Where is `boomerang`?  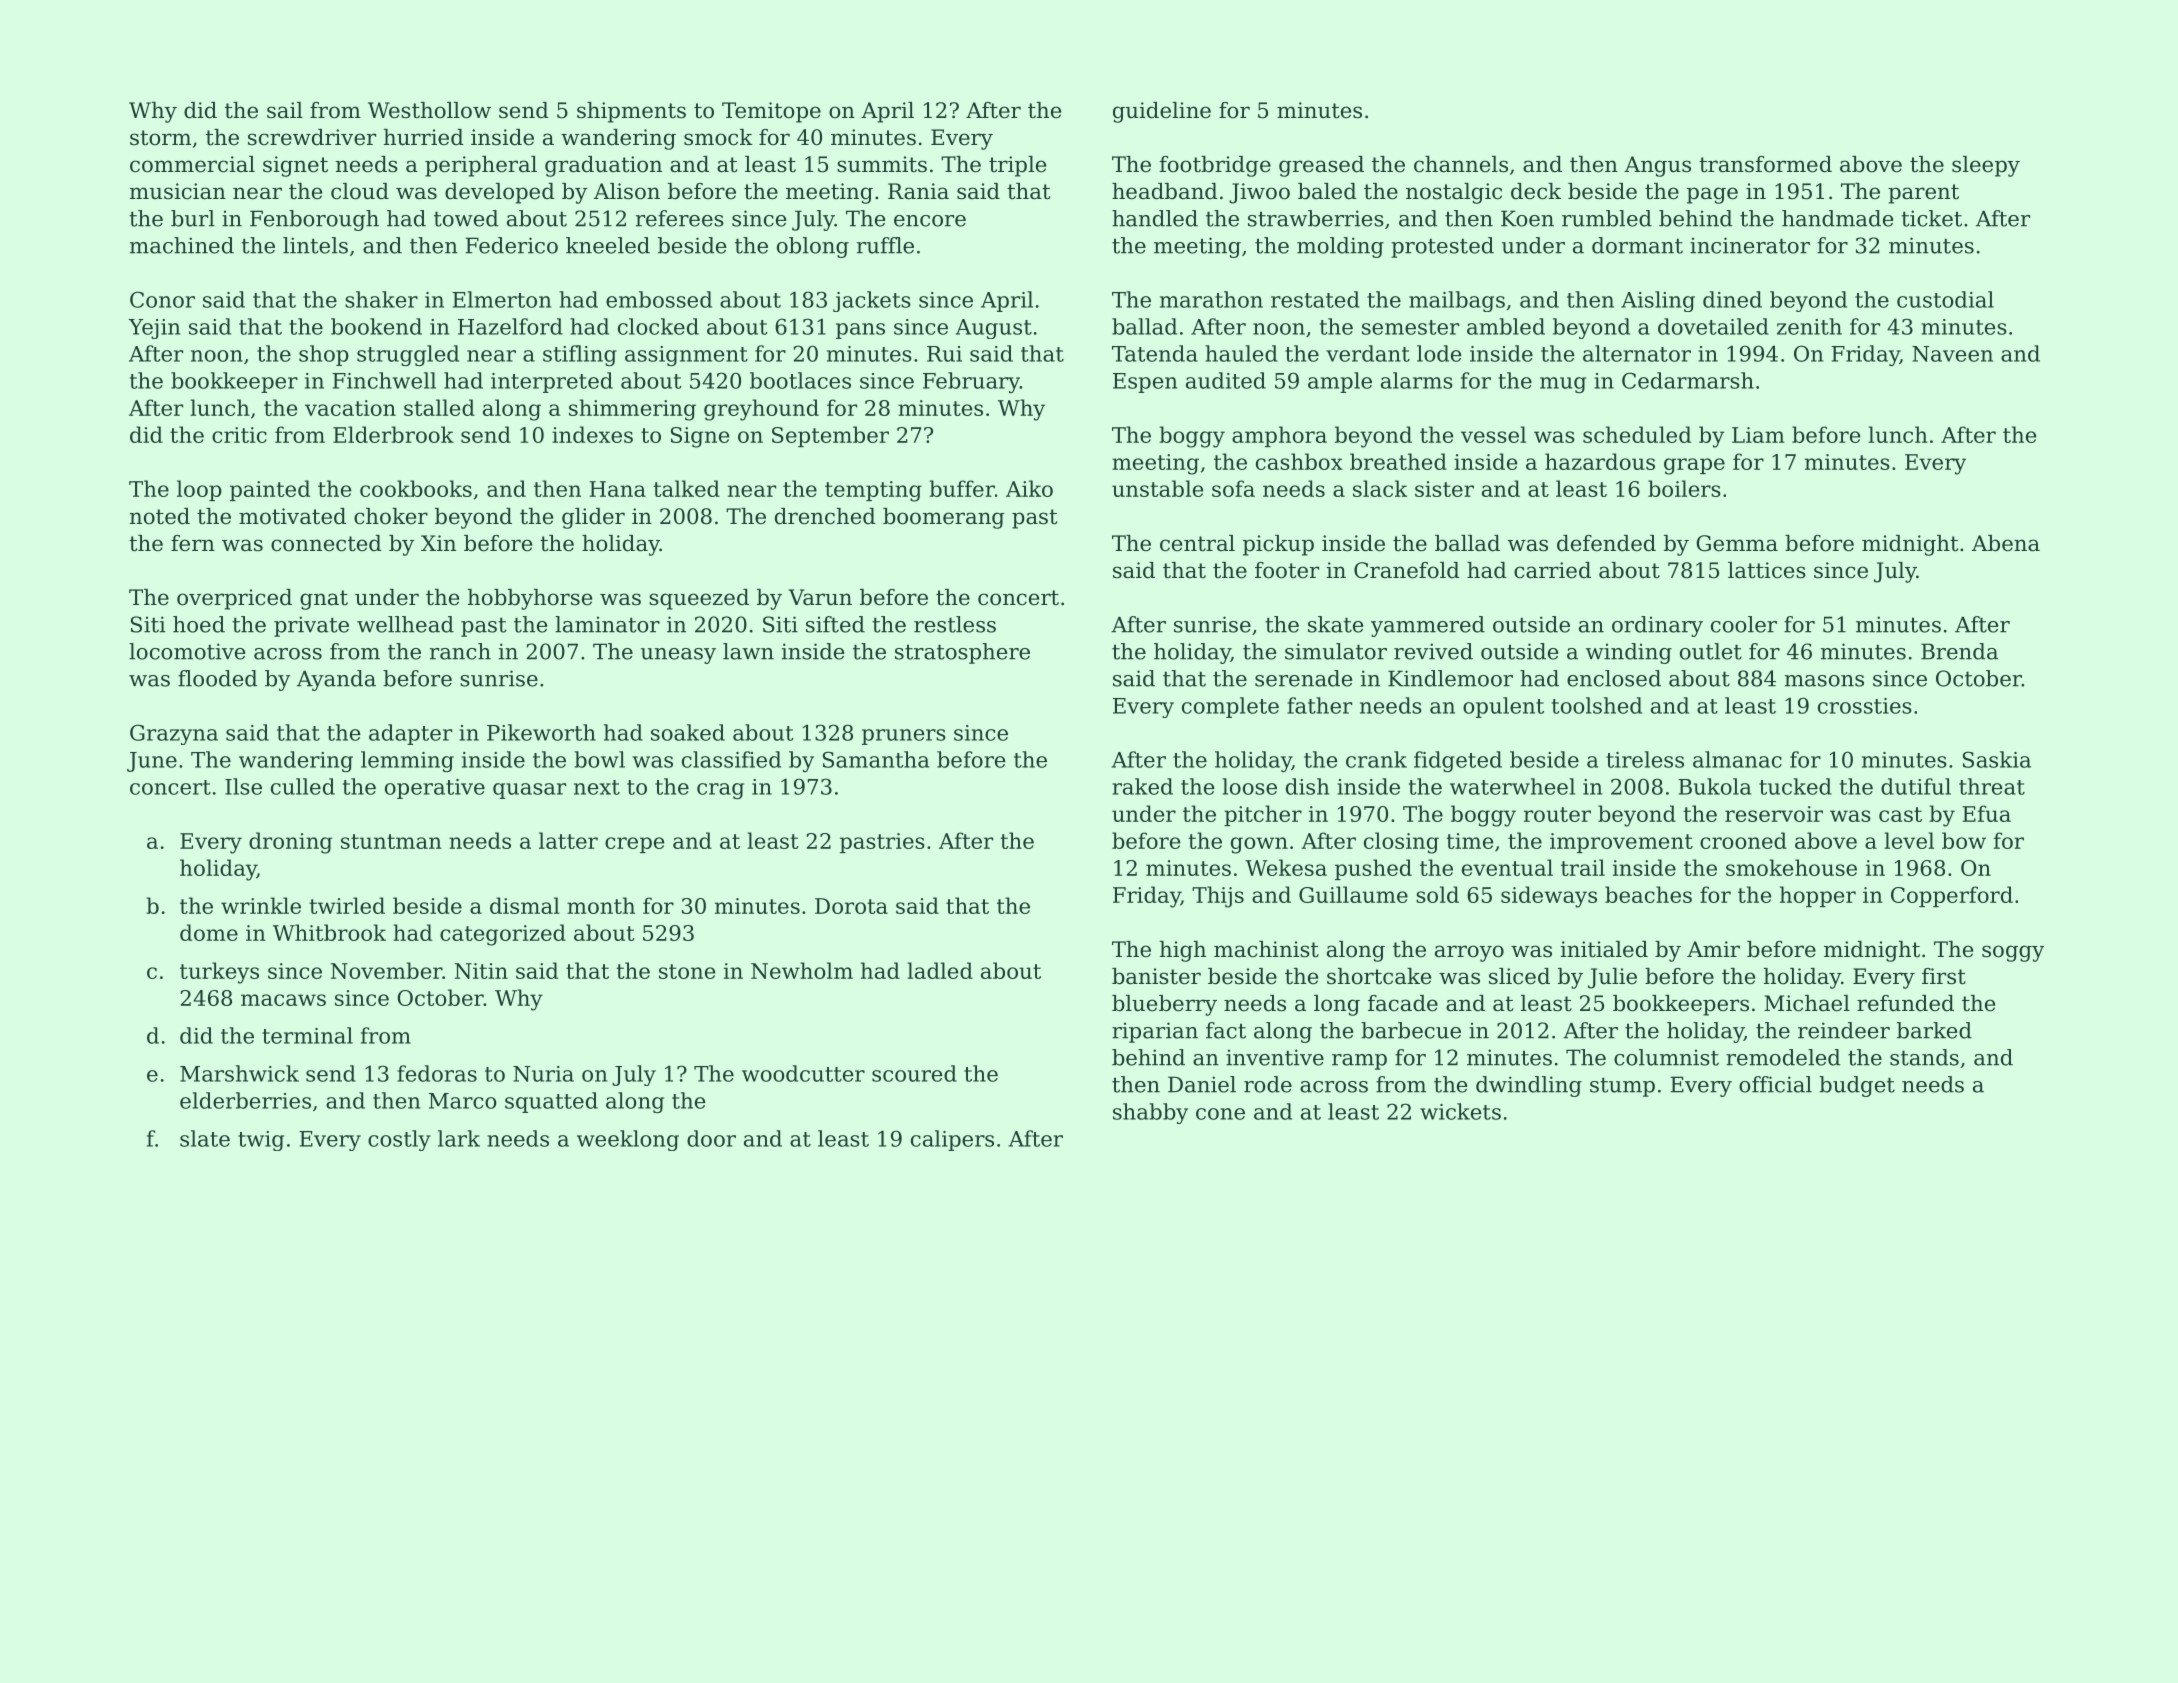
boomerang is located at coordinates (944, 518).
